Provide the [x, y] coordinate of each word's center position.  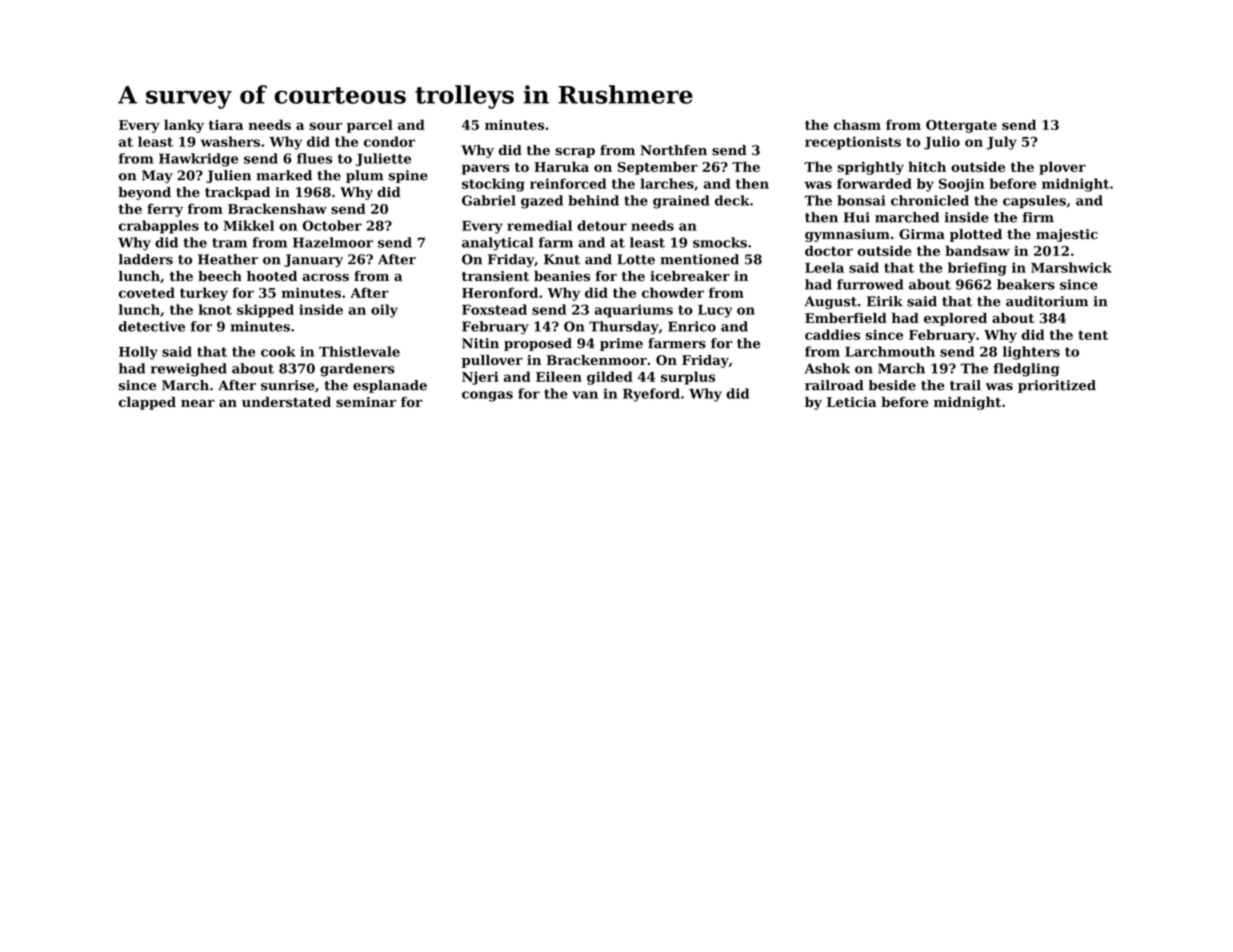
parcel [370, 126]
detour [602, 225]
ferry [165, 210]
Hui [857, 217]
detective [152, 326]
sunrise [288, 385]
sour [325, 126]
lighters [1031, 353]
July [1002, 143]
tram [229, 243]
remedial [539, 225]
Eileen [559, 376]
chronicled [930, 200]
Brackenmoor [597, 360]
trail [965, 385]
